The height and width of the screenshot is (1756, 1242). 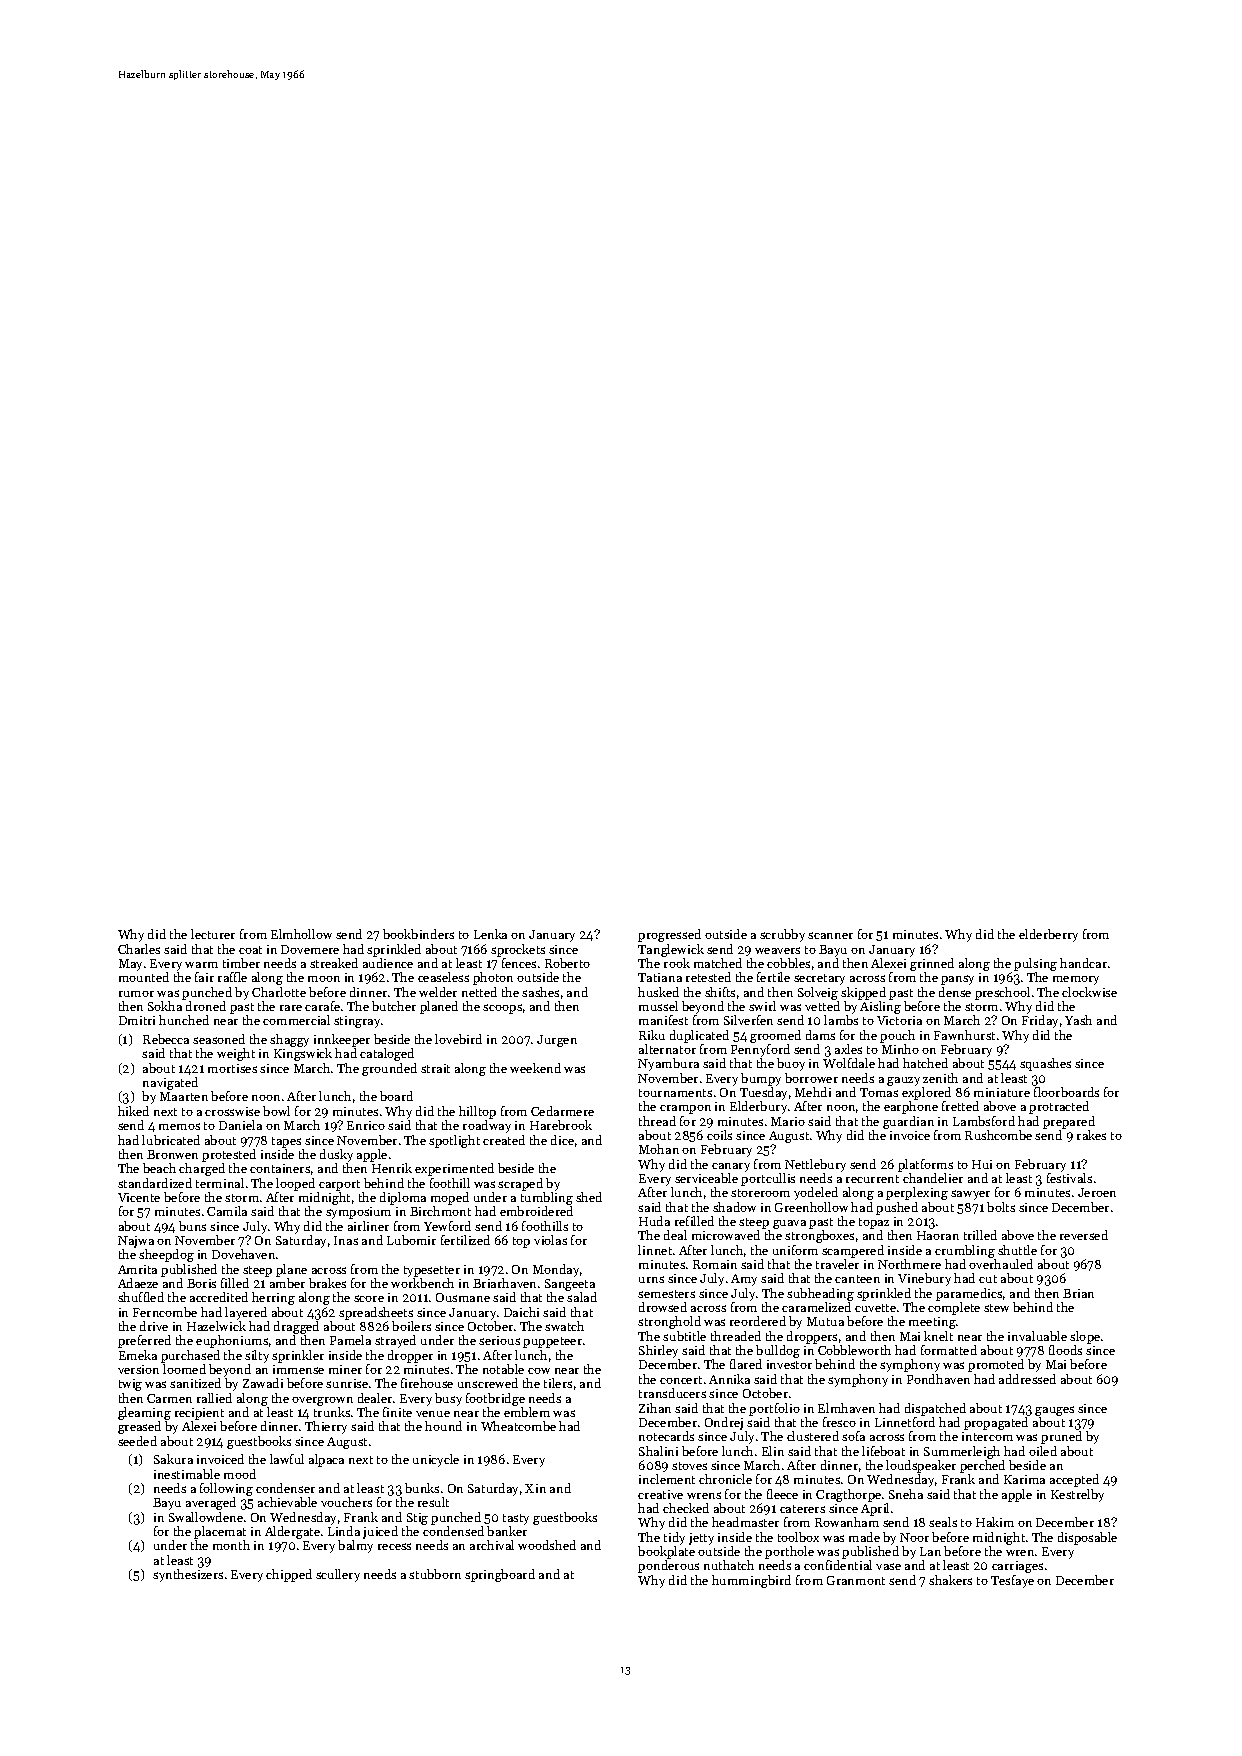 I want to click on dice, so click(x=562, y=1140).
